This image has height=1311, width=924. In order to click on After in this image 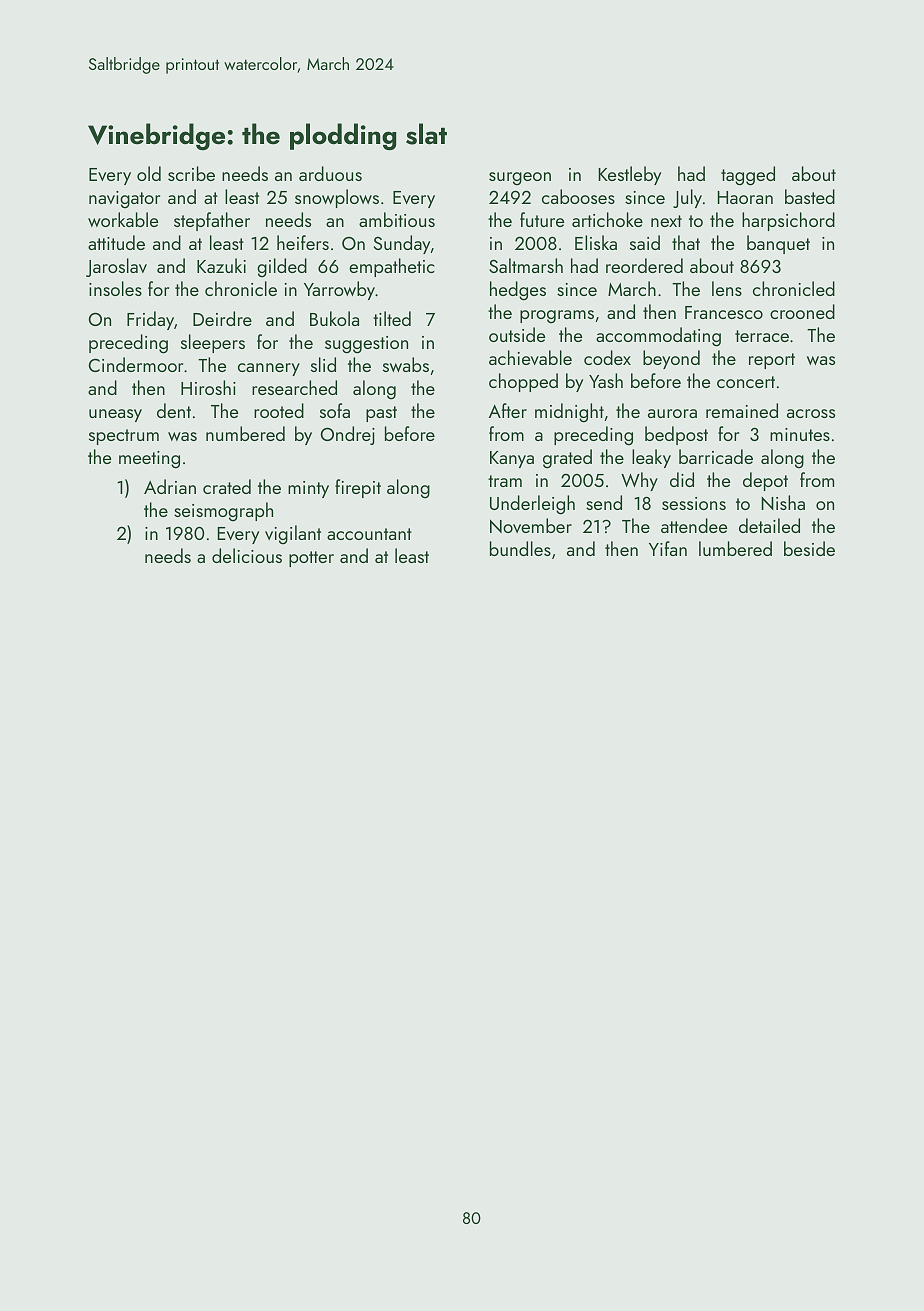, I will do `click(508, 410)`.
